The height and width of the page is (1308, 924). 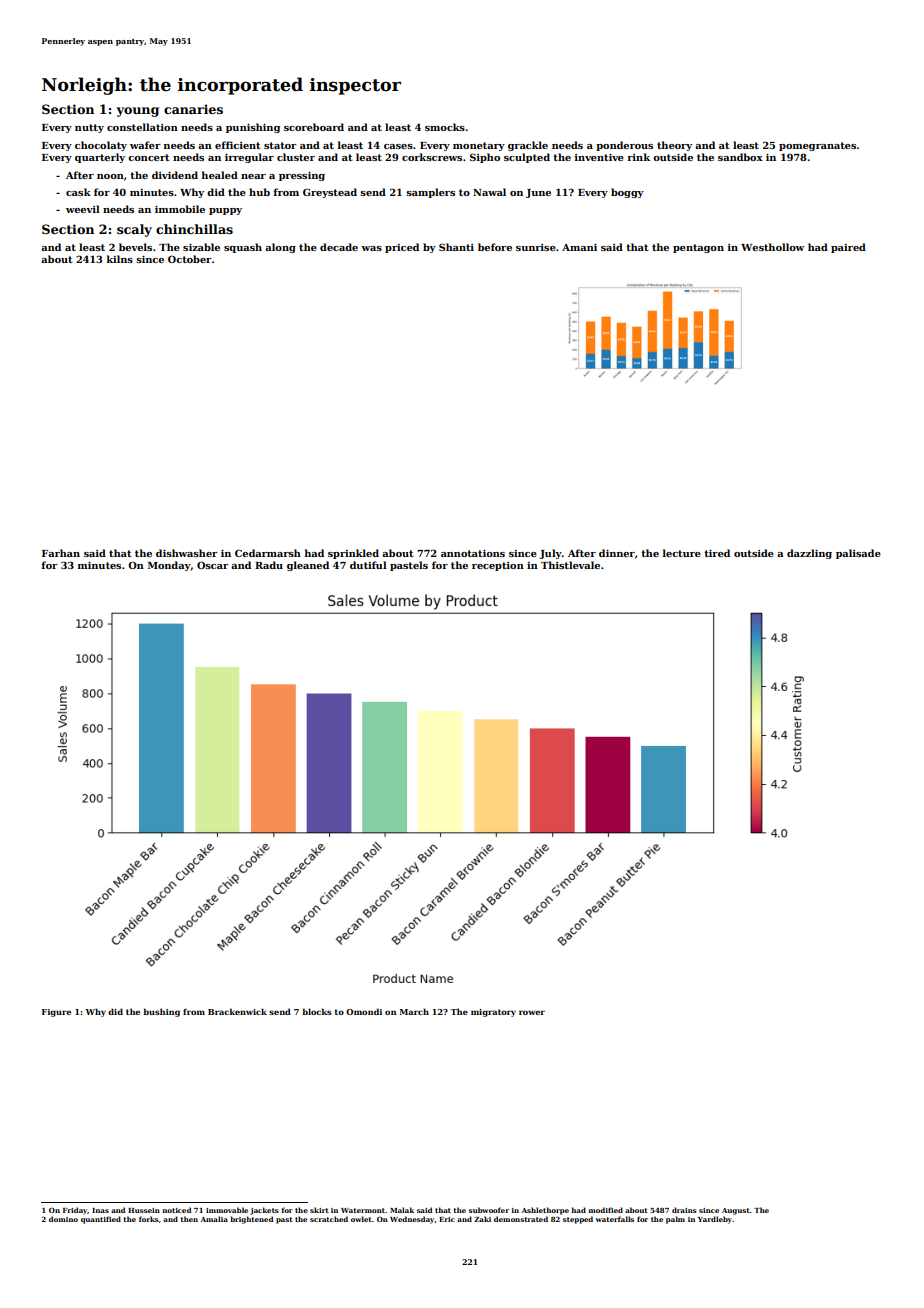 I want to click on dutiful, so click(x=368, y=565).
